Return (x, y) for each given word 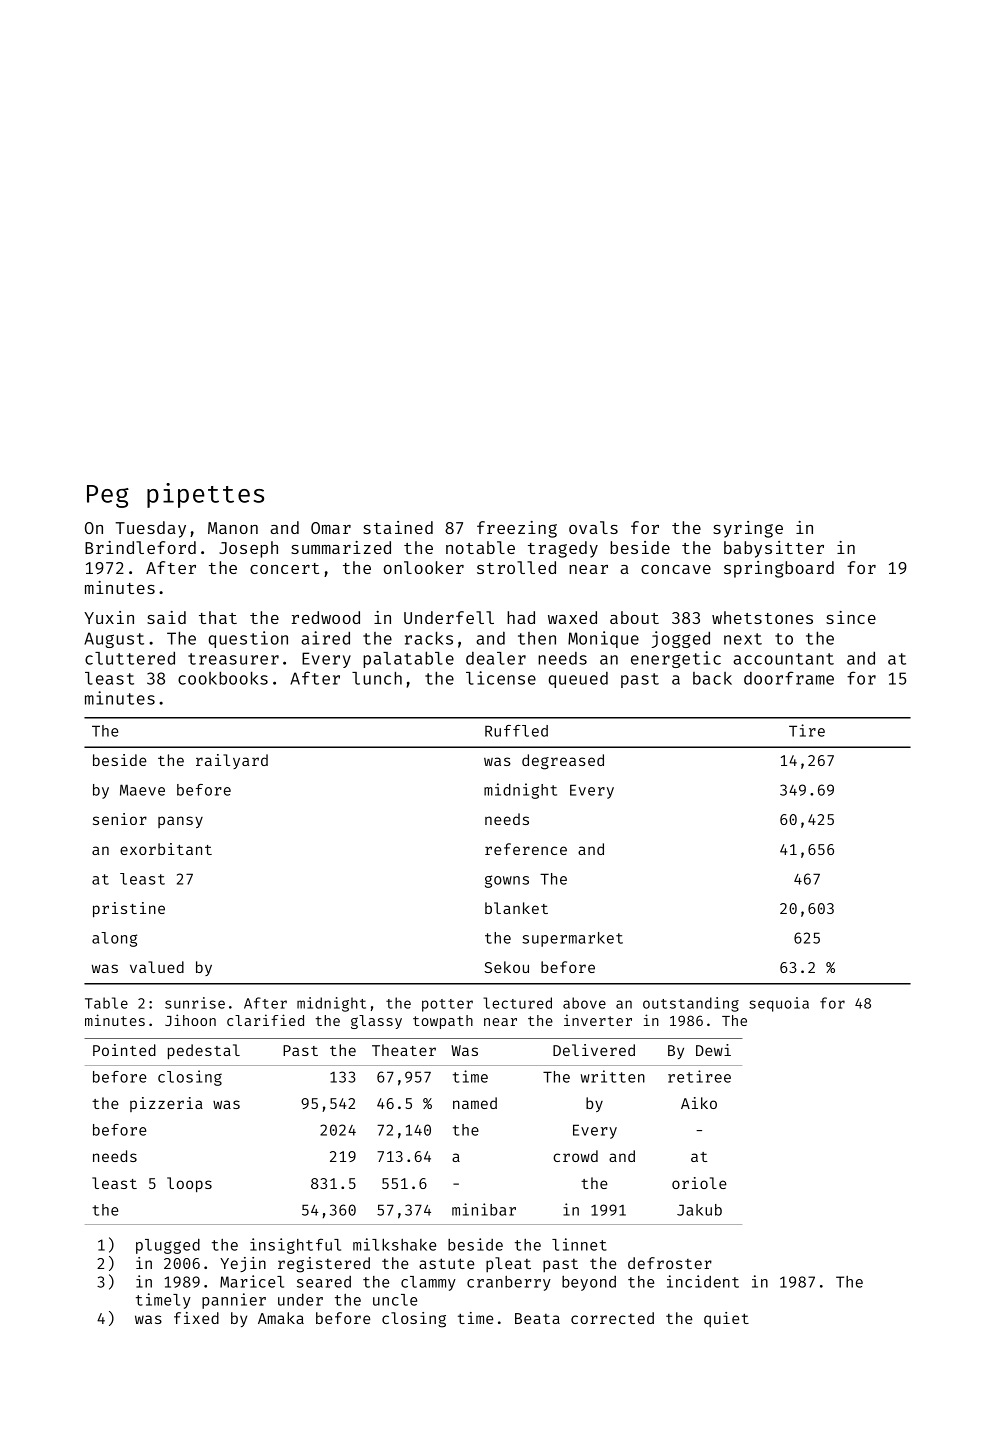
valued (157, 967)
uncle (395, 1300)
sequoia (779, 1004)
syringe (748, 529)
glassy (376, 1022)
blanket (516, 908)
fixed (196, 1318)
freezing (517, 529)
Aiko (699, 1103)
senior (120, 819)
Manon (233, 528)
